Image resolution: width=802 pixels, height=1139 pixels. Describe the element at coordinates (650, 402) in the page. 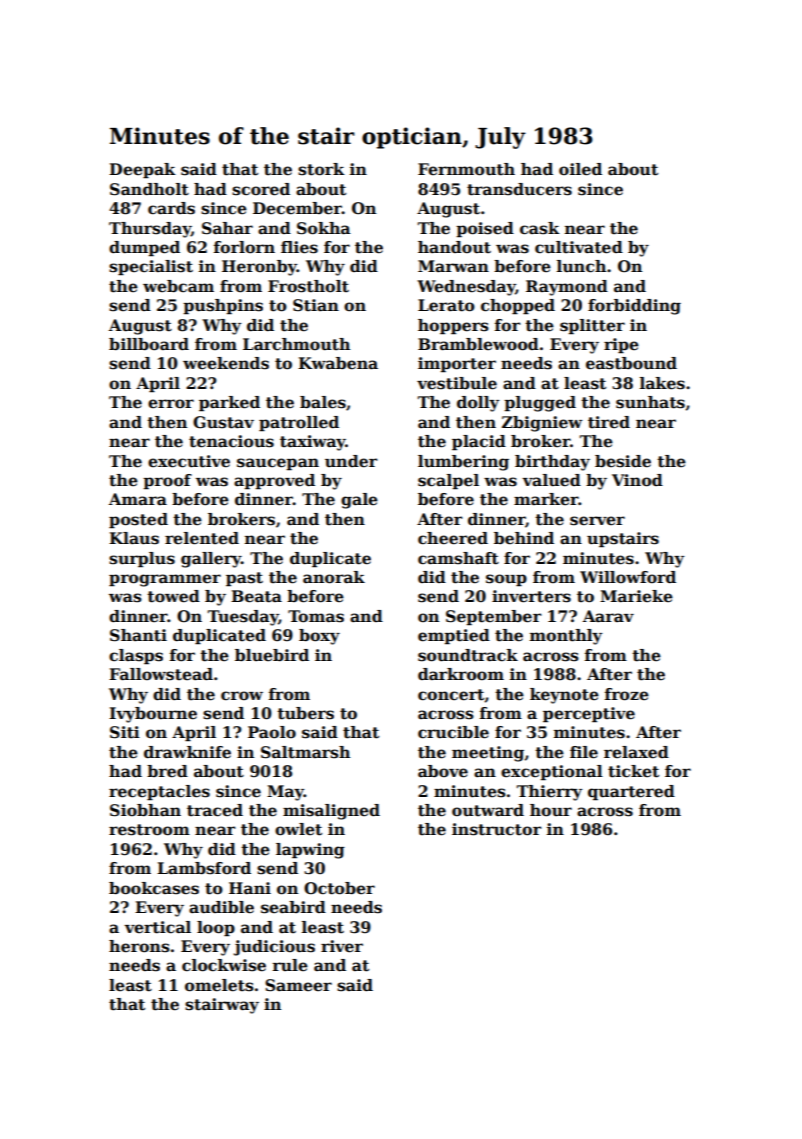

I see `sunhats` at that location.
